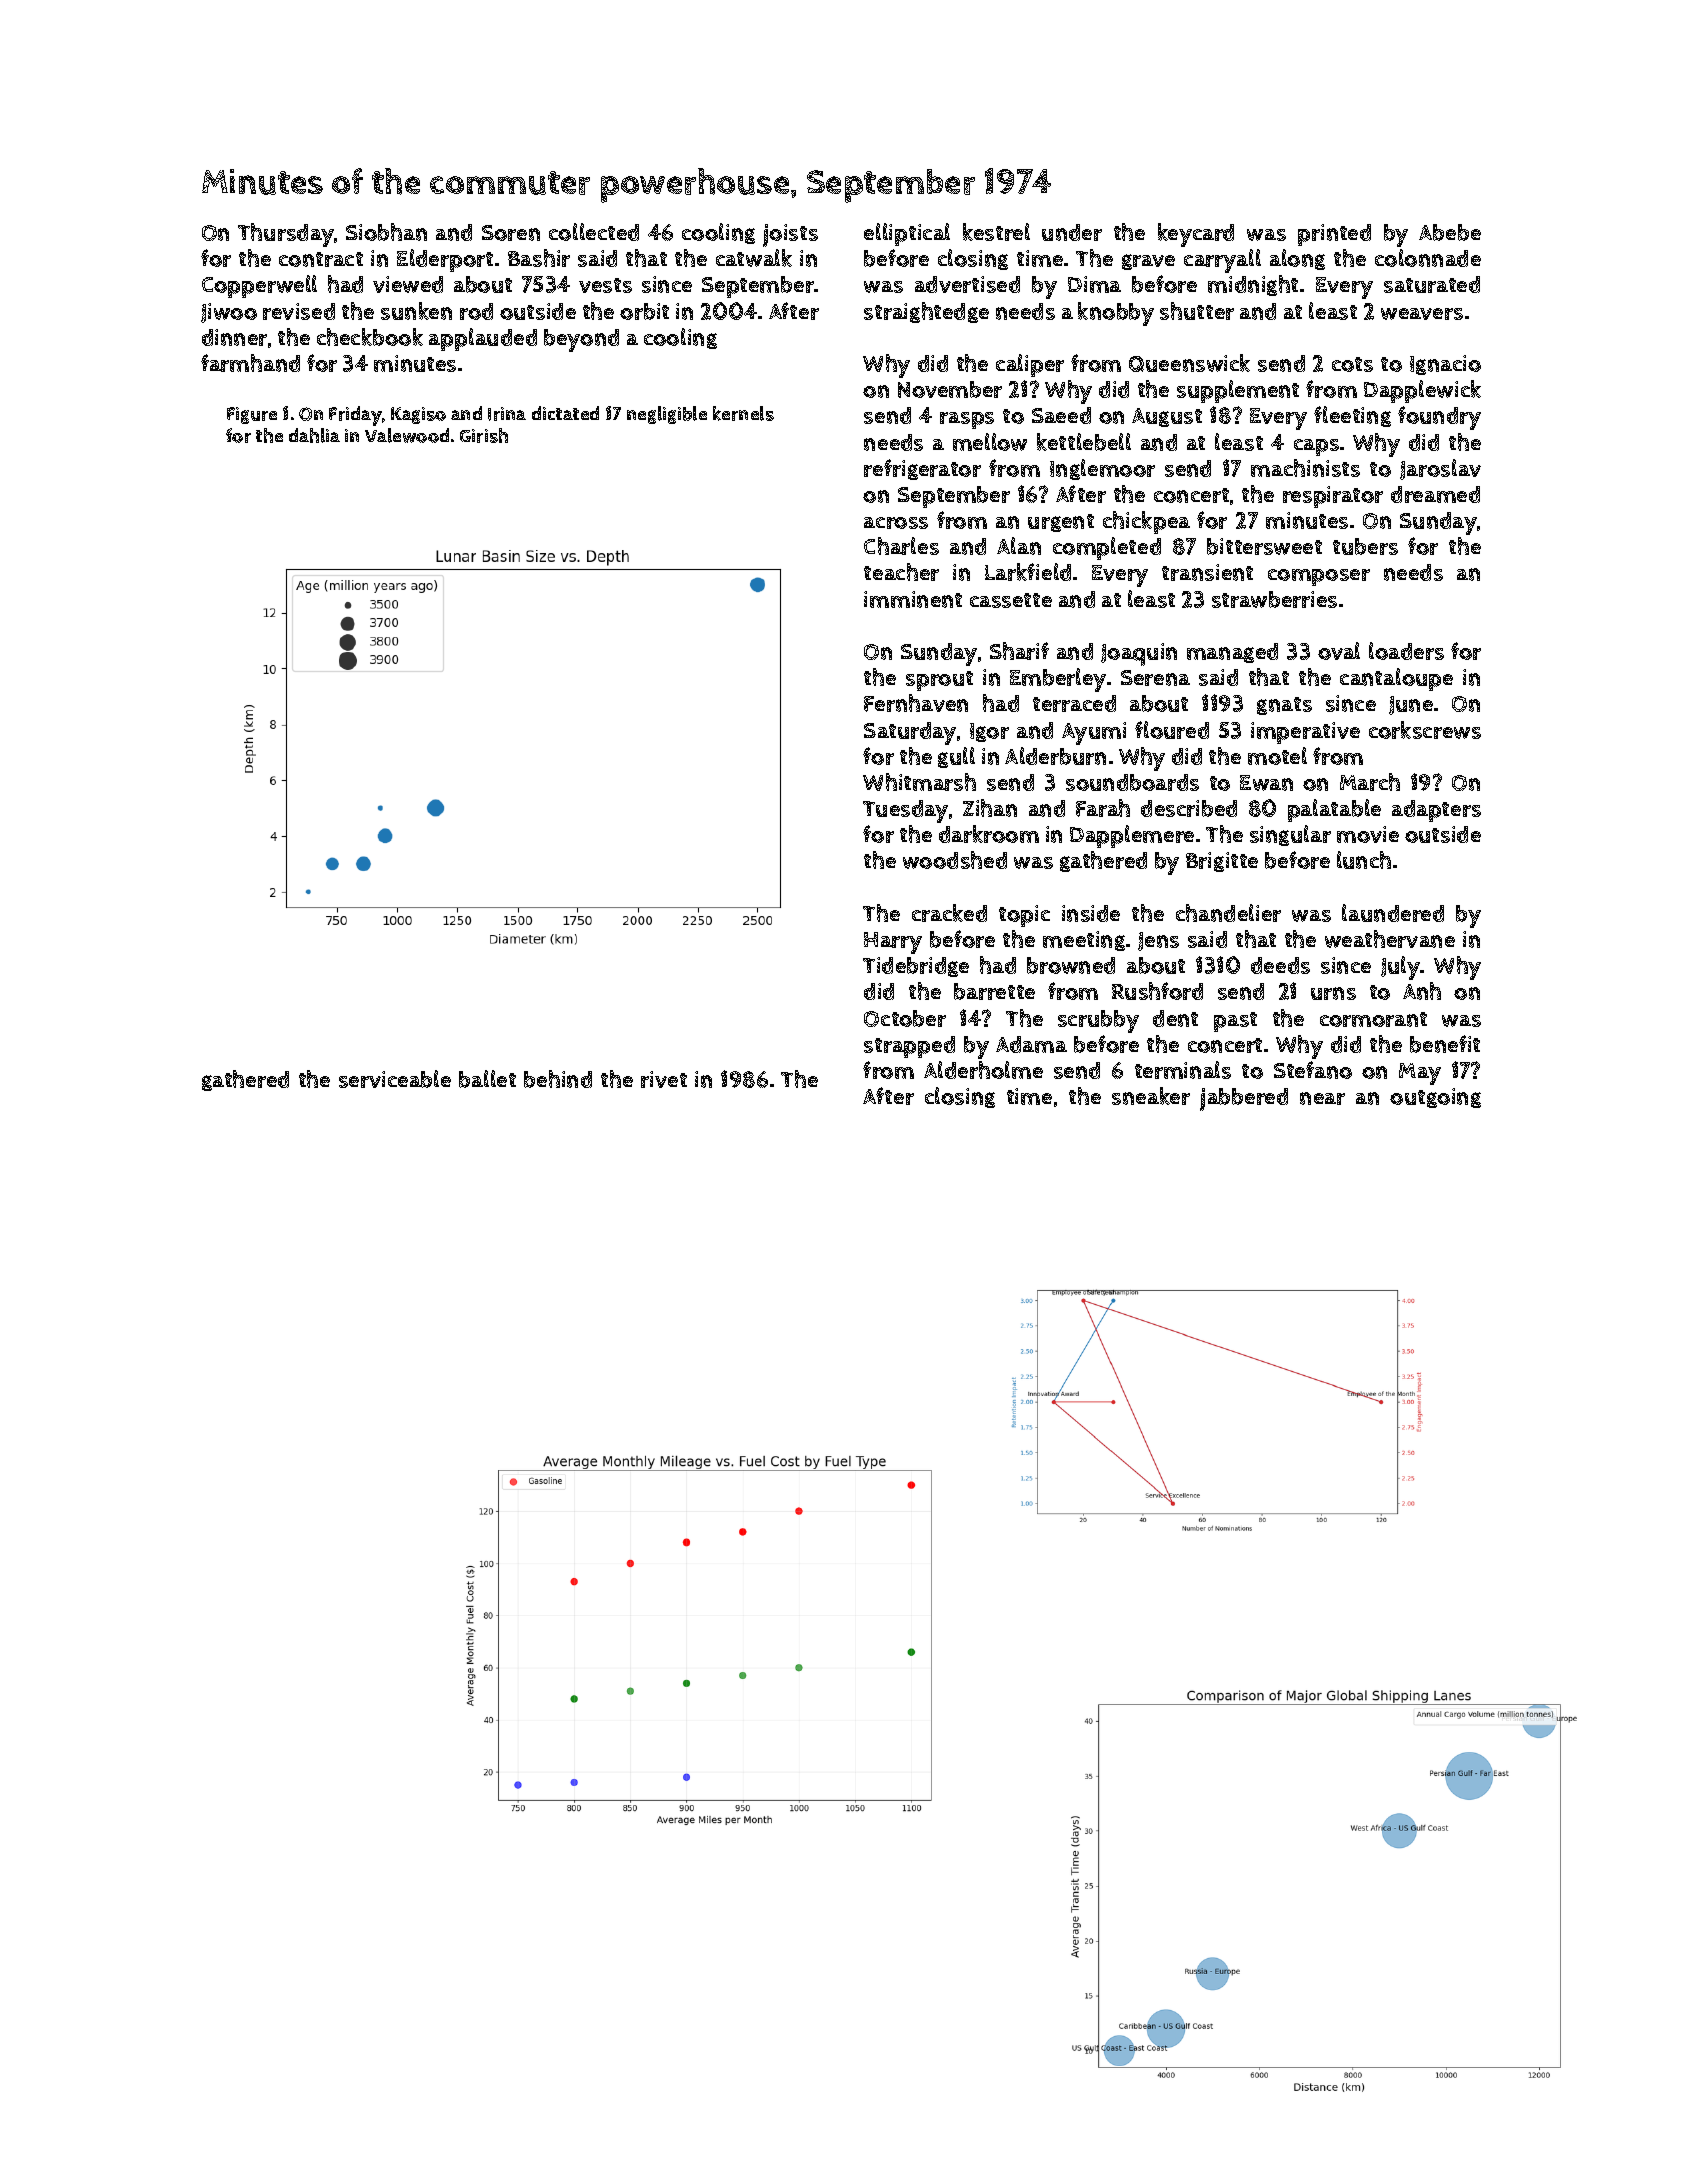 This document has width=1683, height=2178. Describe the element at coordinates (1435, 494) in the document. I see `dreamed` at that location.
